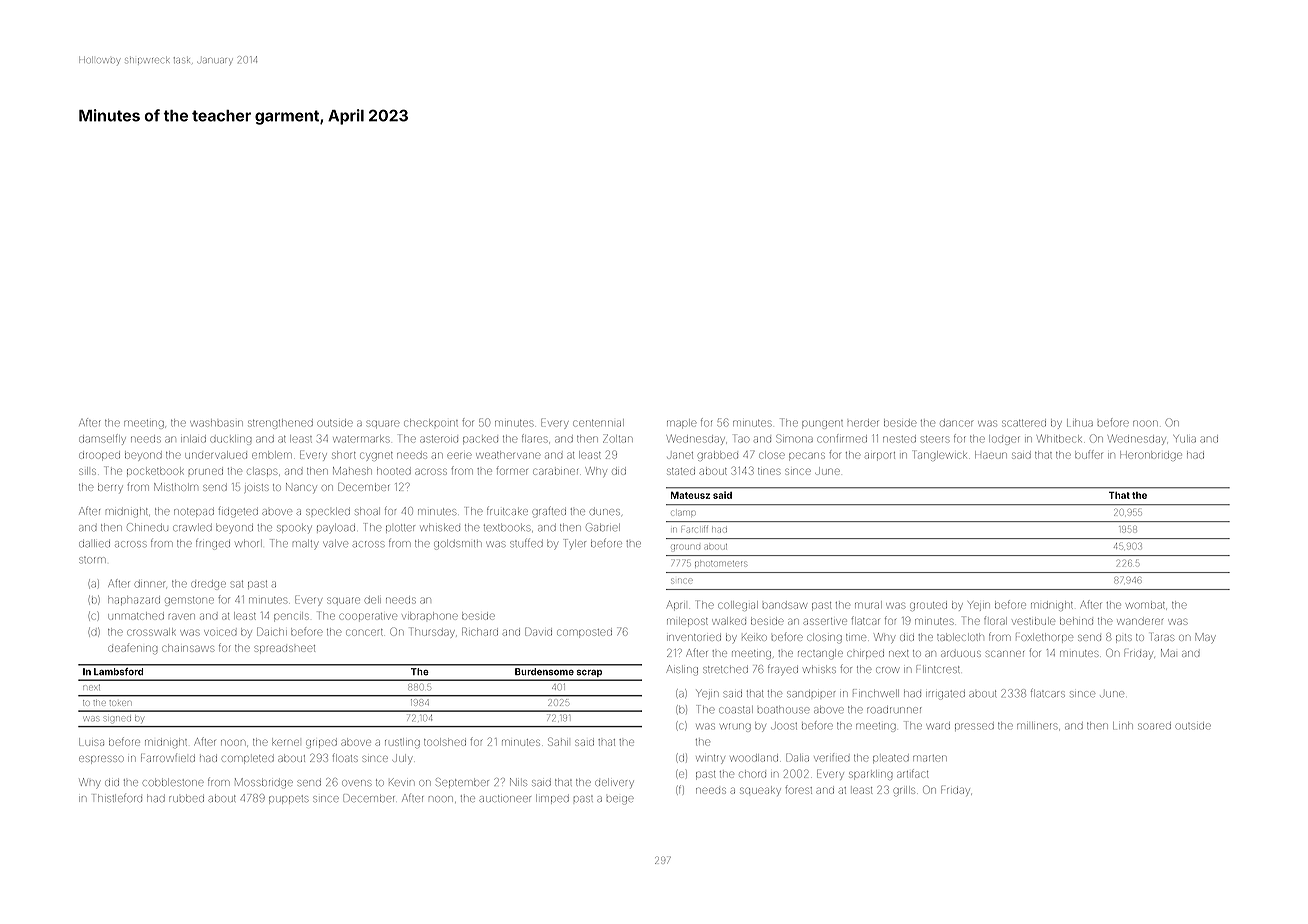 The height and width of the image is (924, 1308). What do you see at coordinates (188, 648) in the image?
I see `chainsaws` at bounding box center [188, 648].
